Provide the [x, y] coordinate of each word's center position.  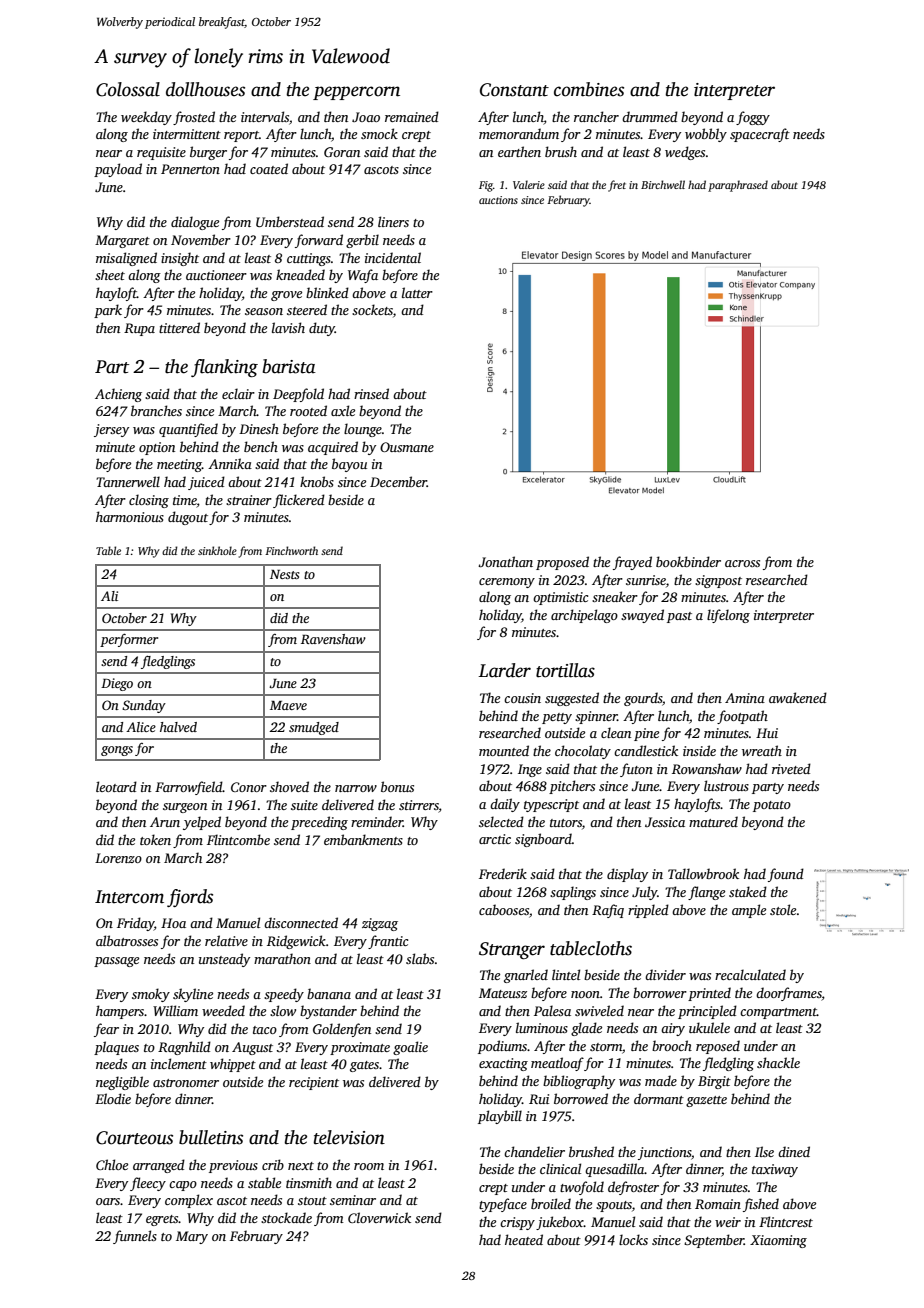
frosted [194, 118]
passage [116, 962]
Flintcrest [786, 1221]
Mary [192, 1237]
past [679, 617]
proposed [562, 563]
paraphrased [738, 186]
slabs [420, 958]
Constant [514, 90]
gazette [706, 1101]
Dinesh [259, 428]
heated [524, 1239]
